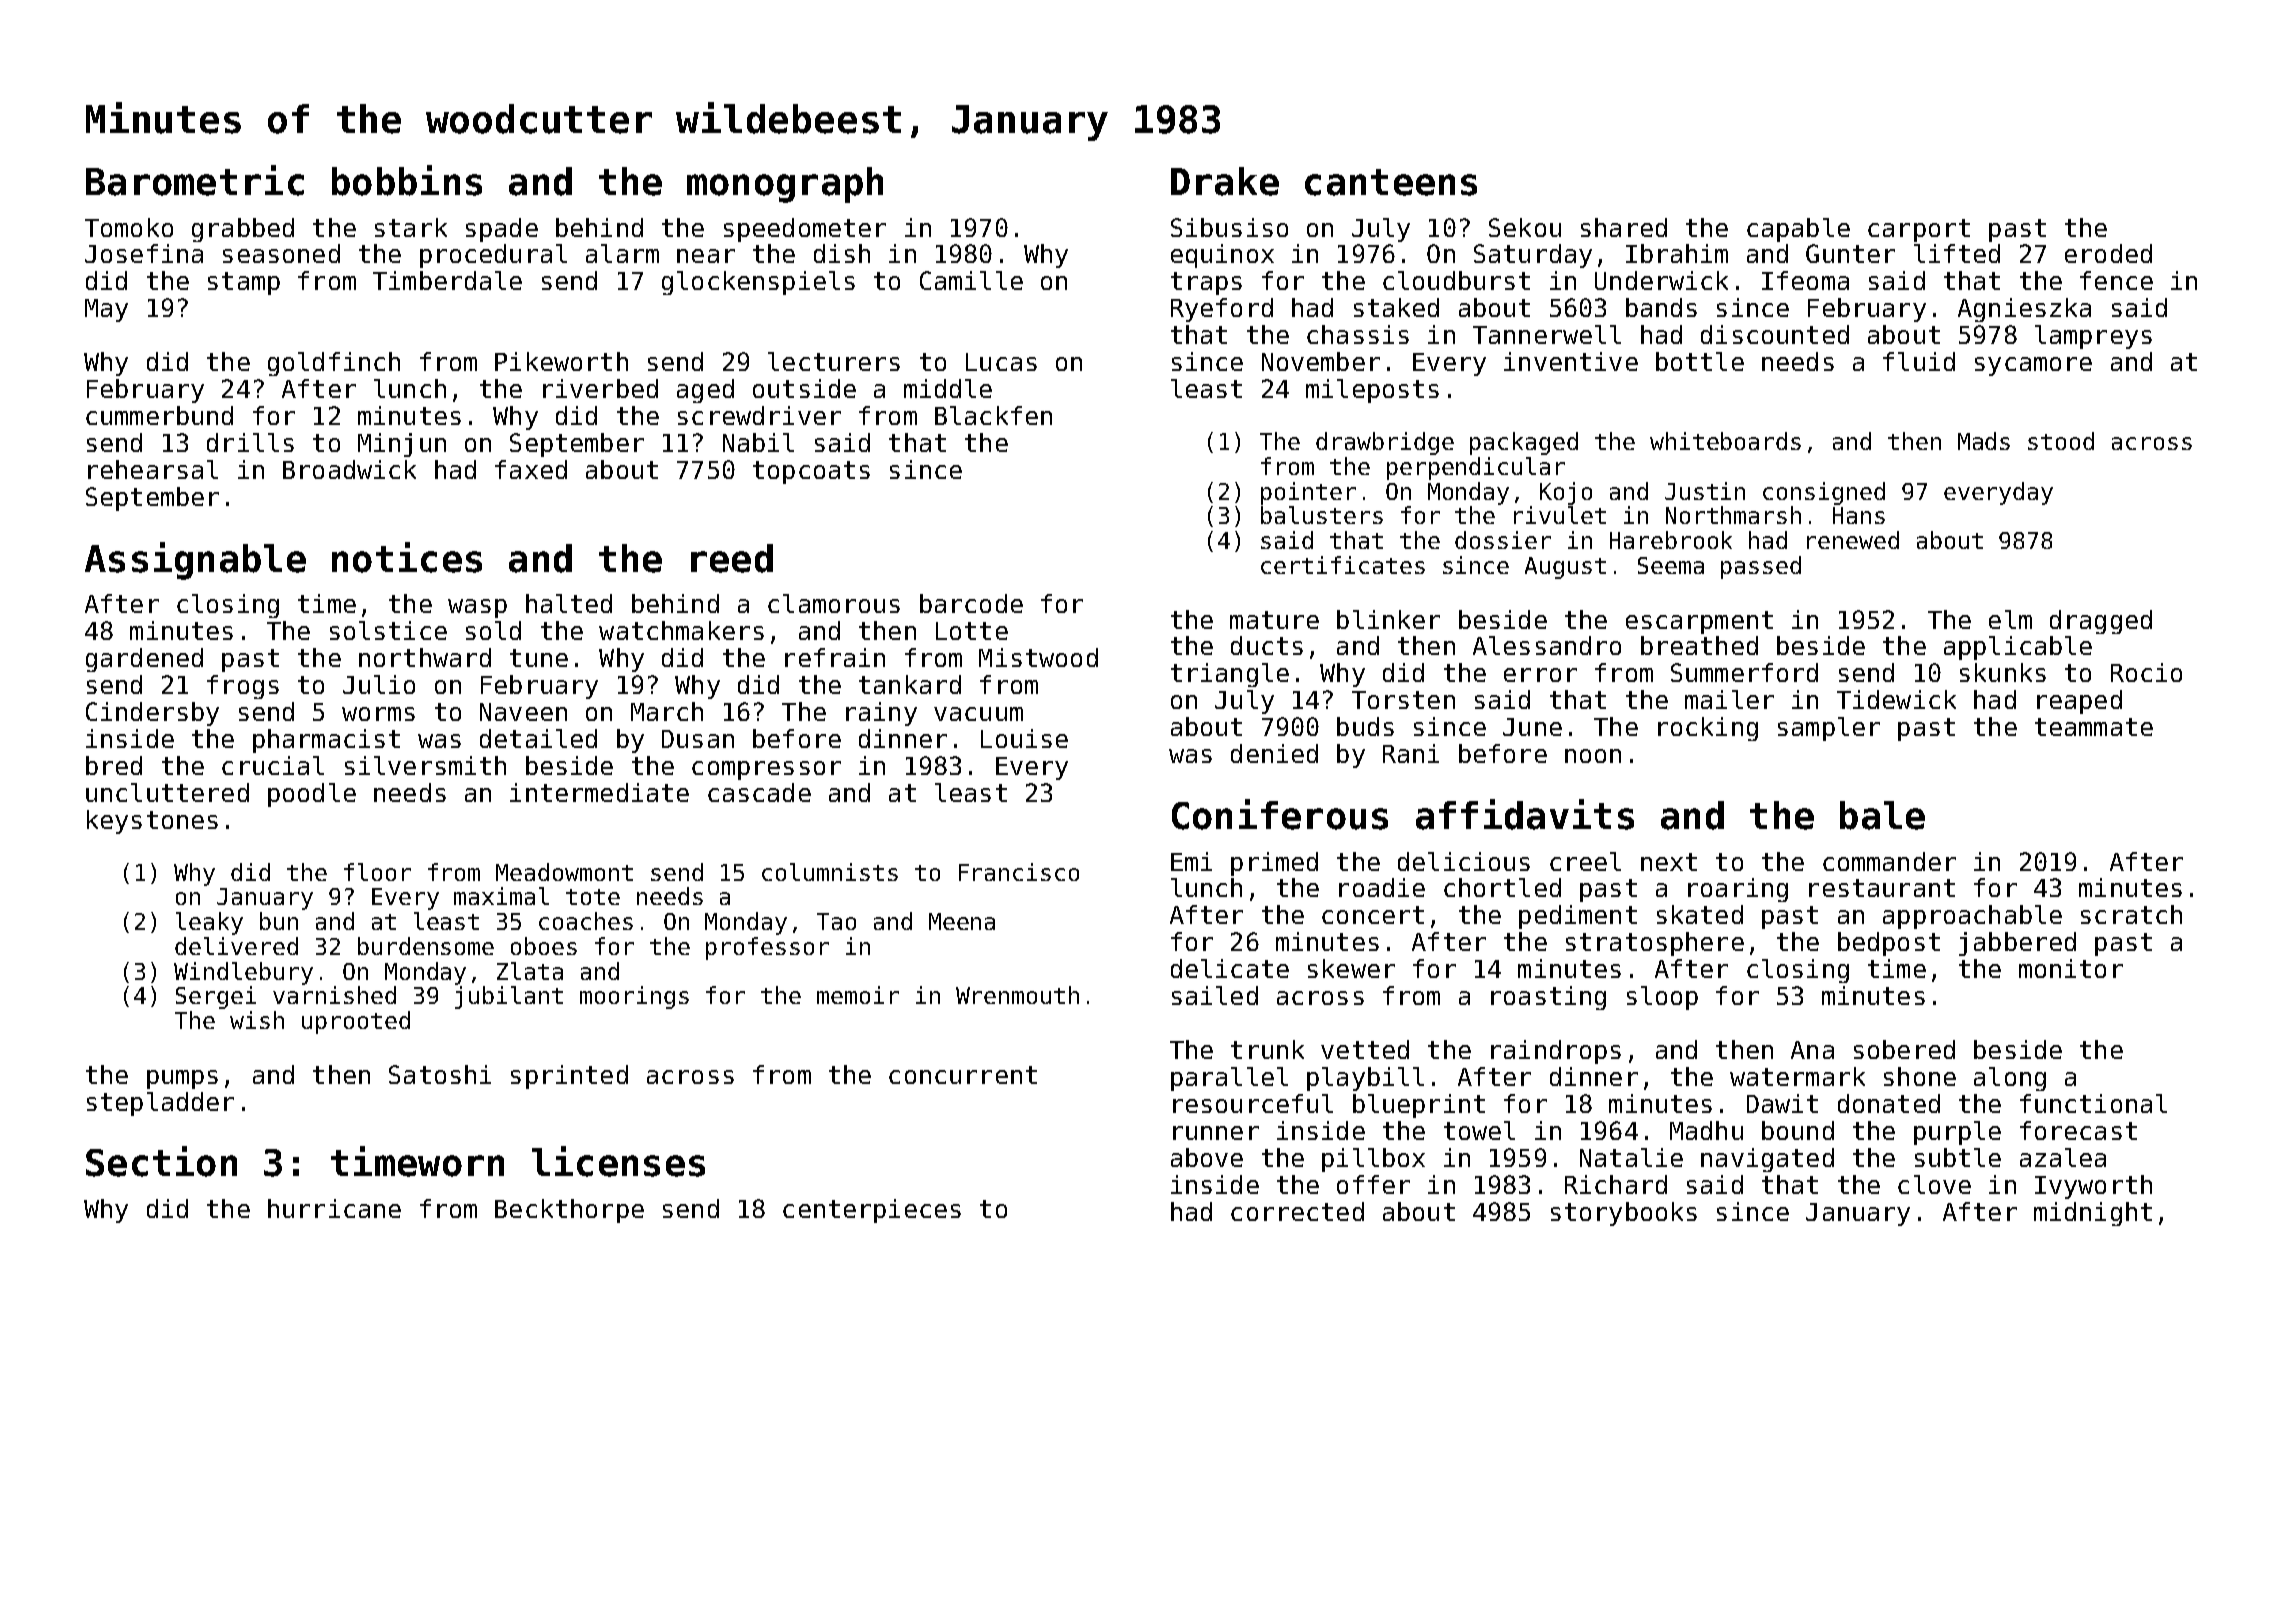 The width and height of the screenshot is (2292, 1620). I want to click on blinker, so click(1388, 619).
